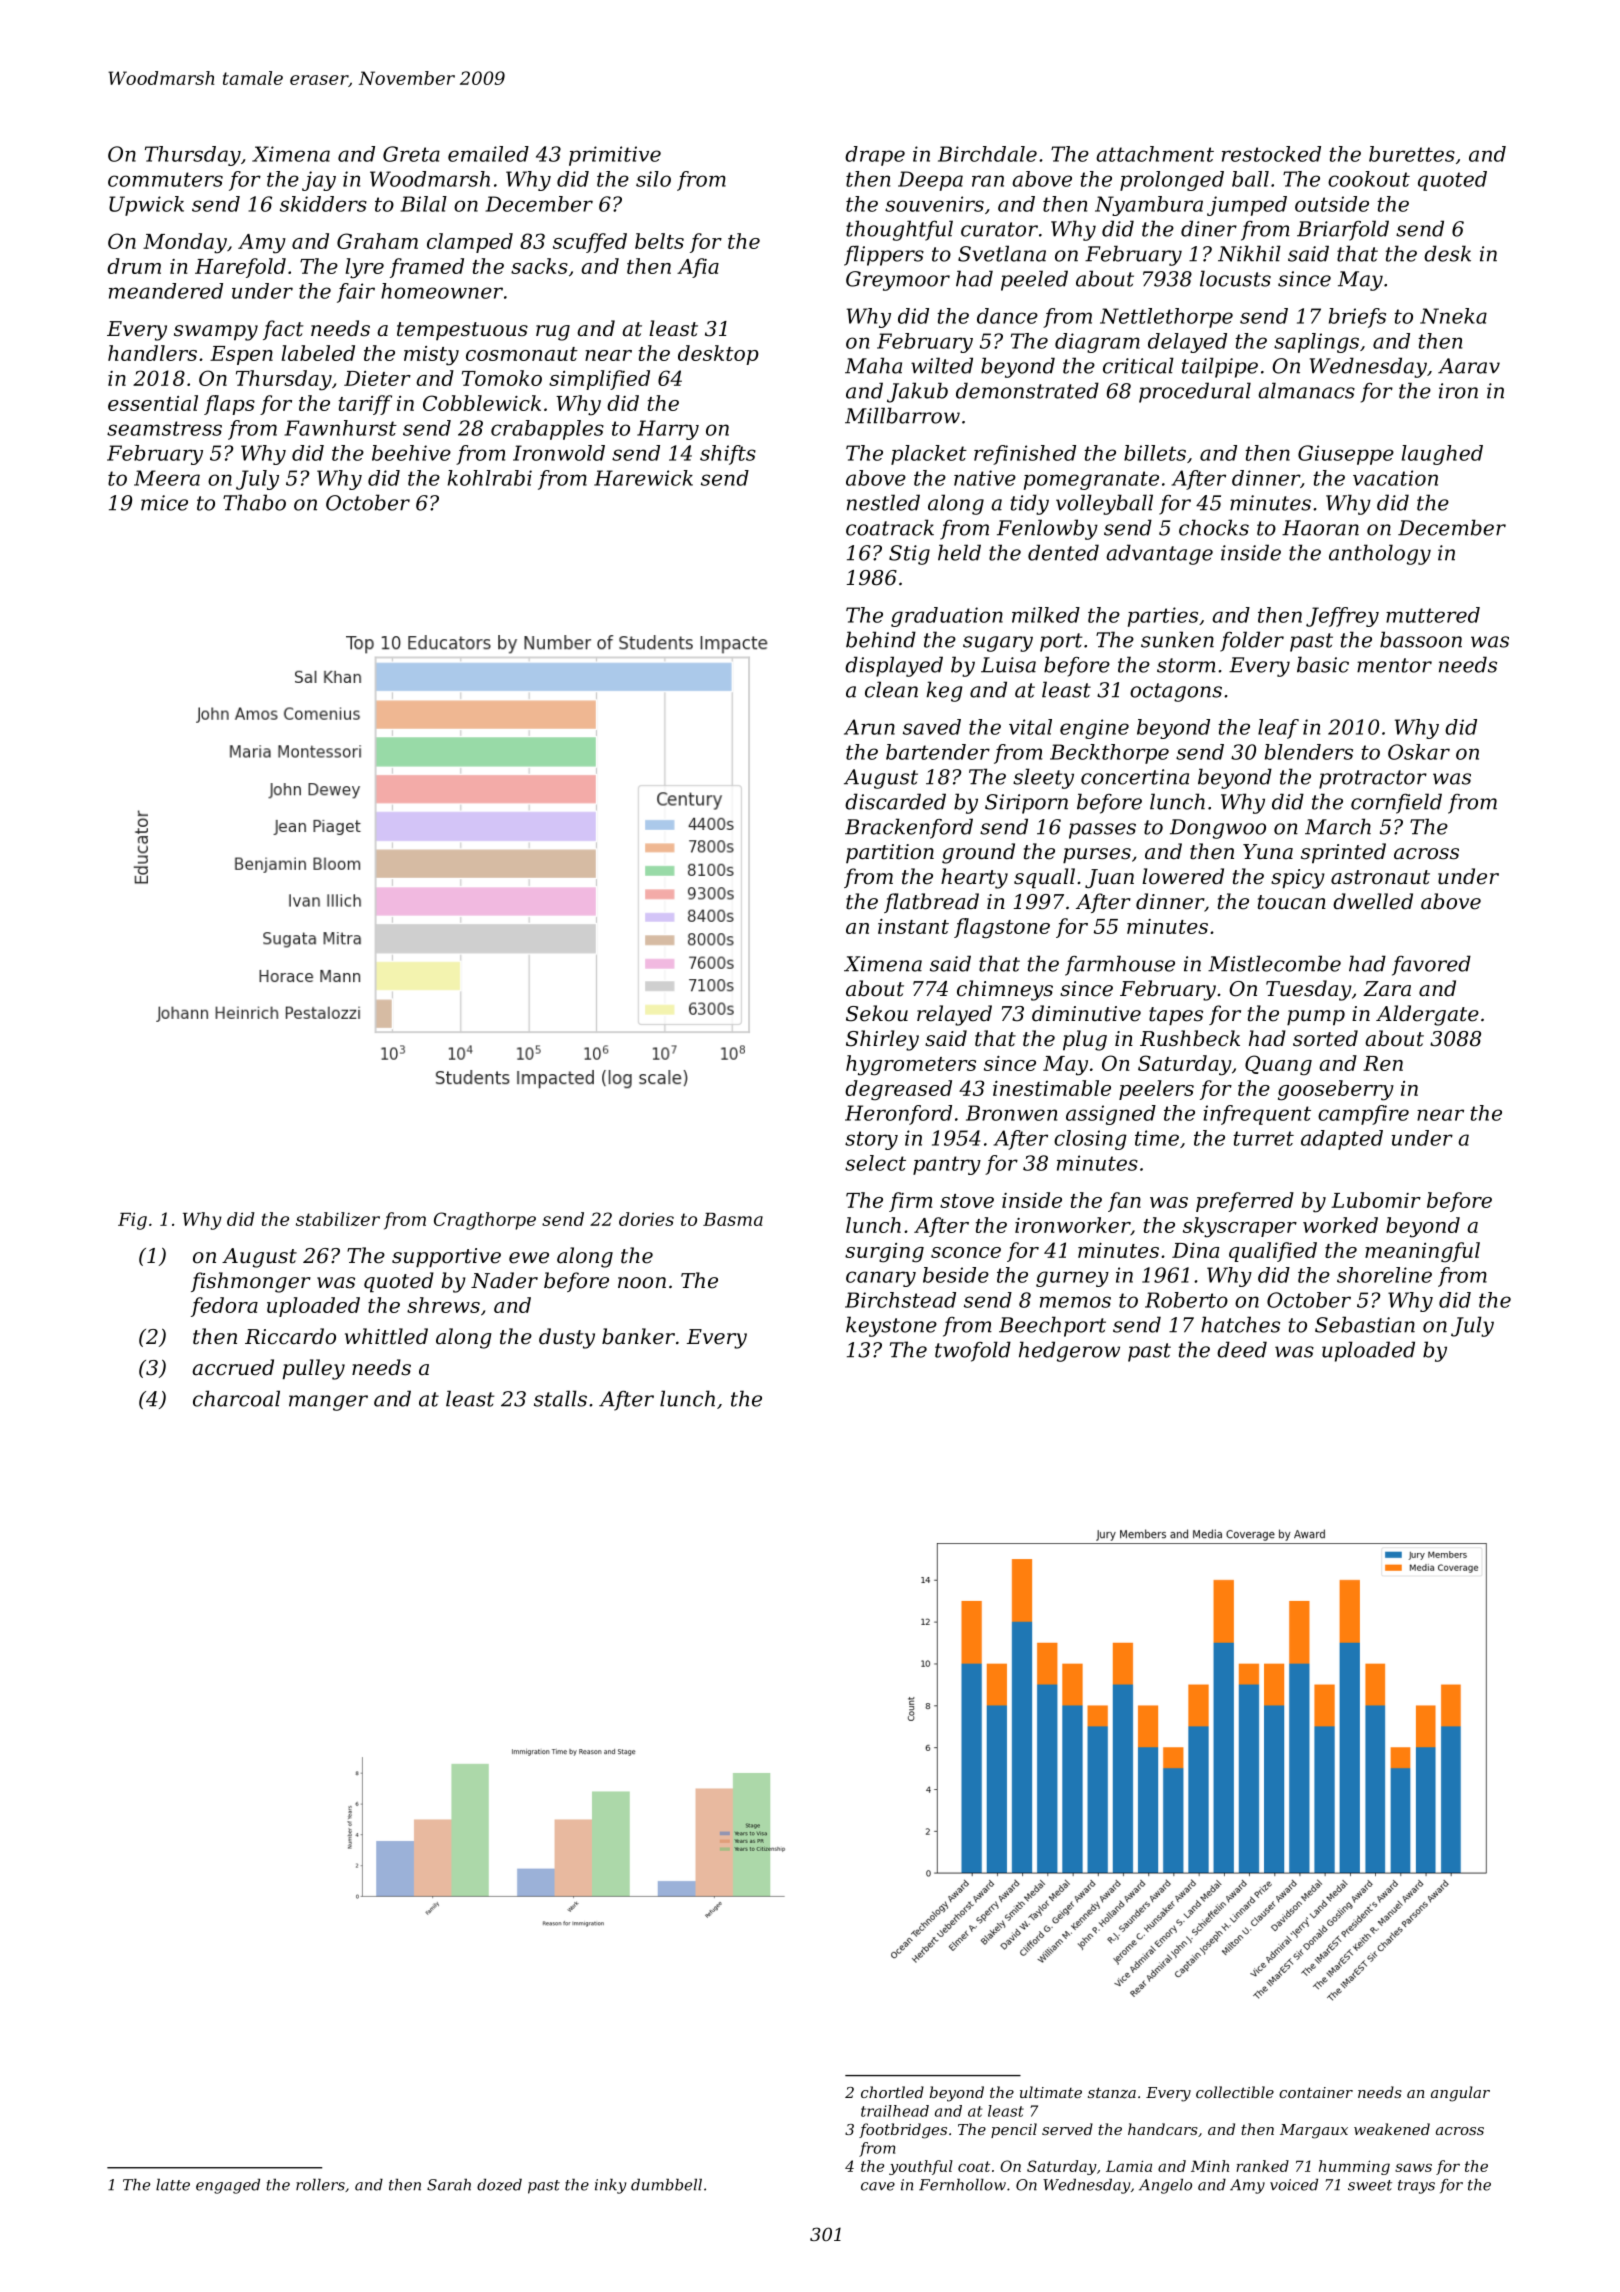 Image resolution: width=1620 pixels, height=2292 pixels. What do you see at coordinates (892, 2092) in the document?
I see `chortled` at bounding box center [892, 2092].
